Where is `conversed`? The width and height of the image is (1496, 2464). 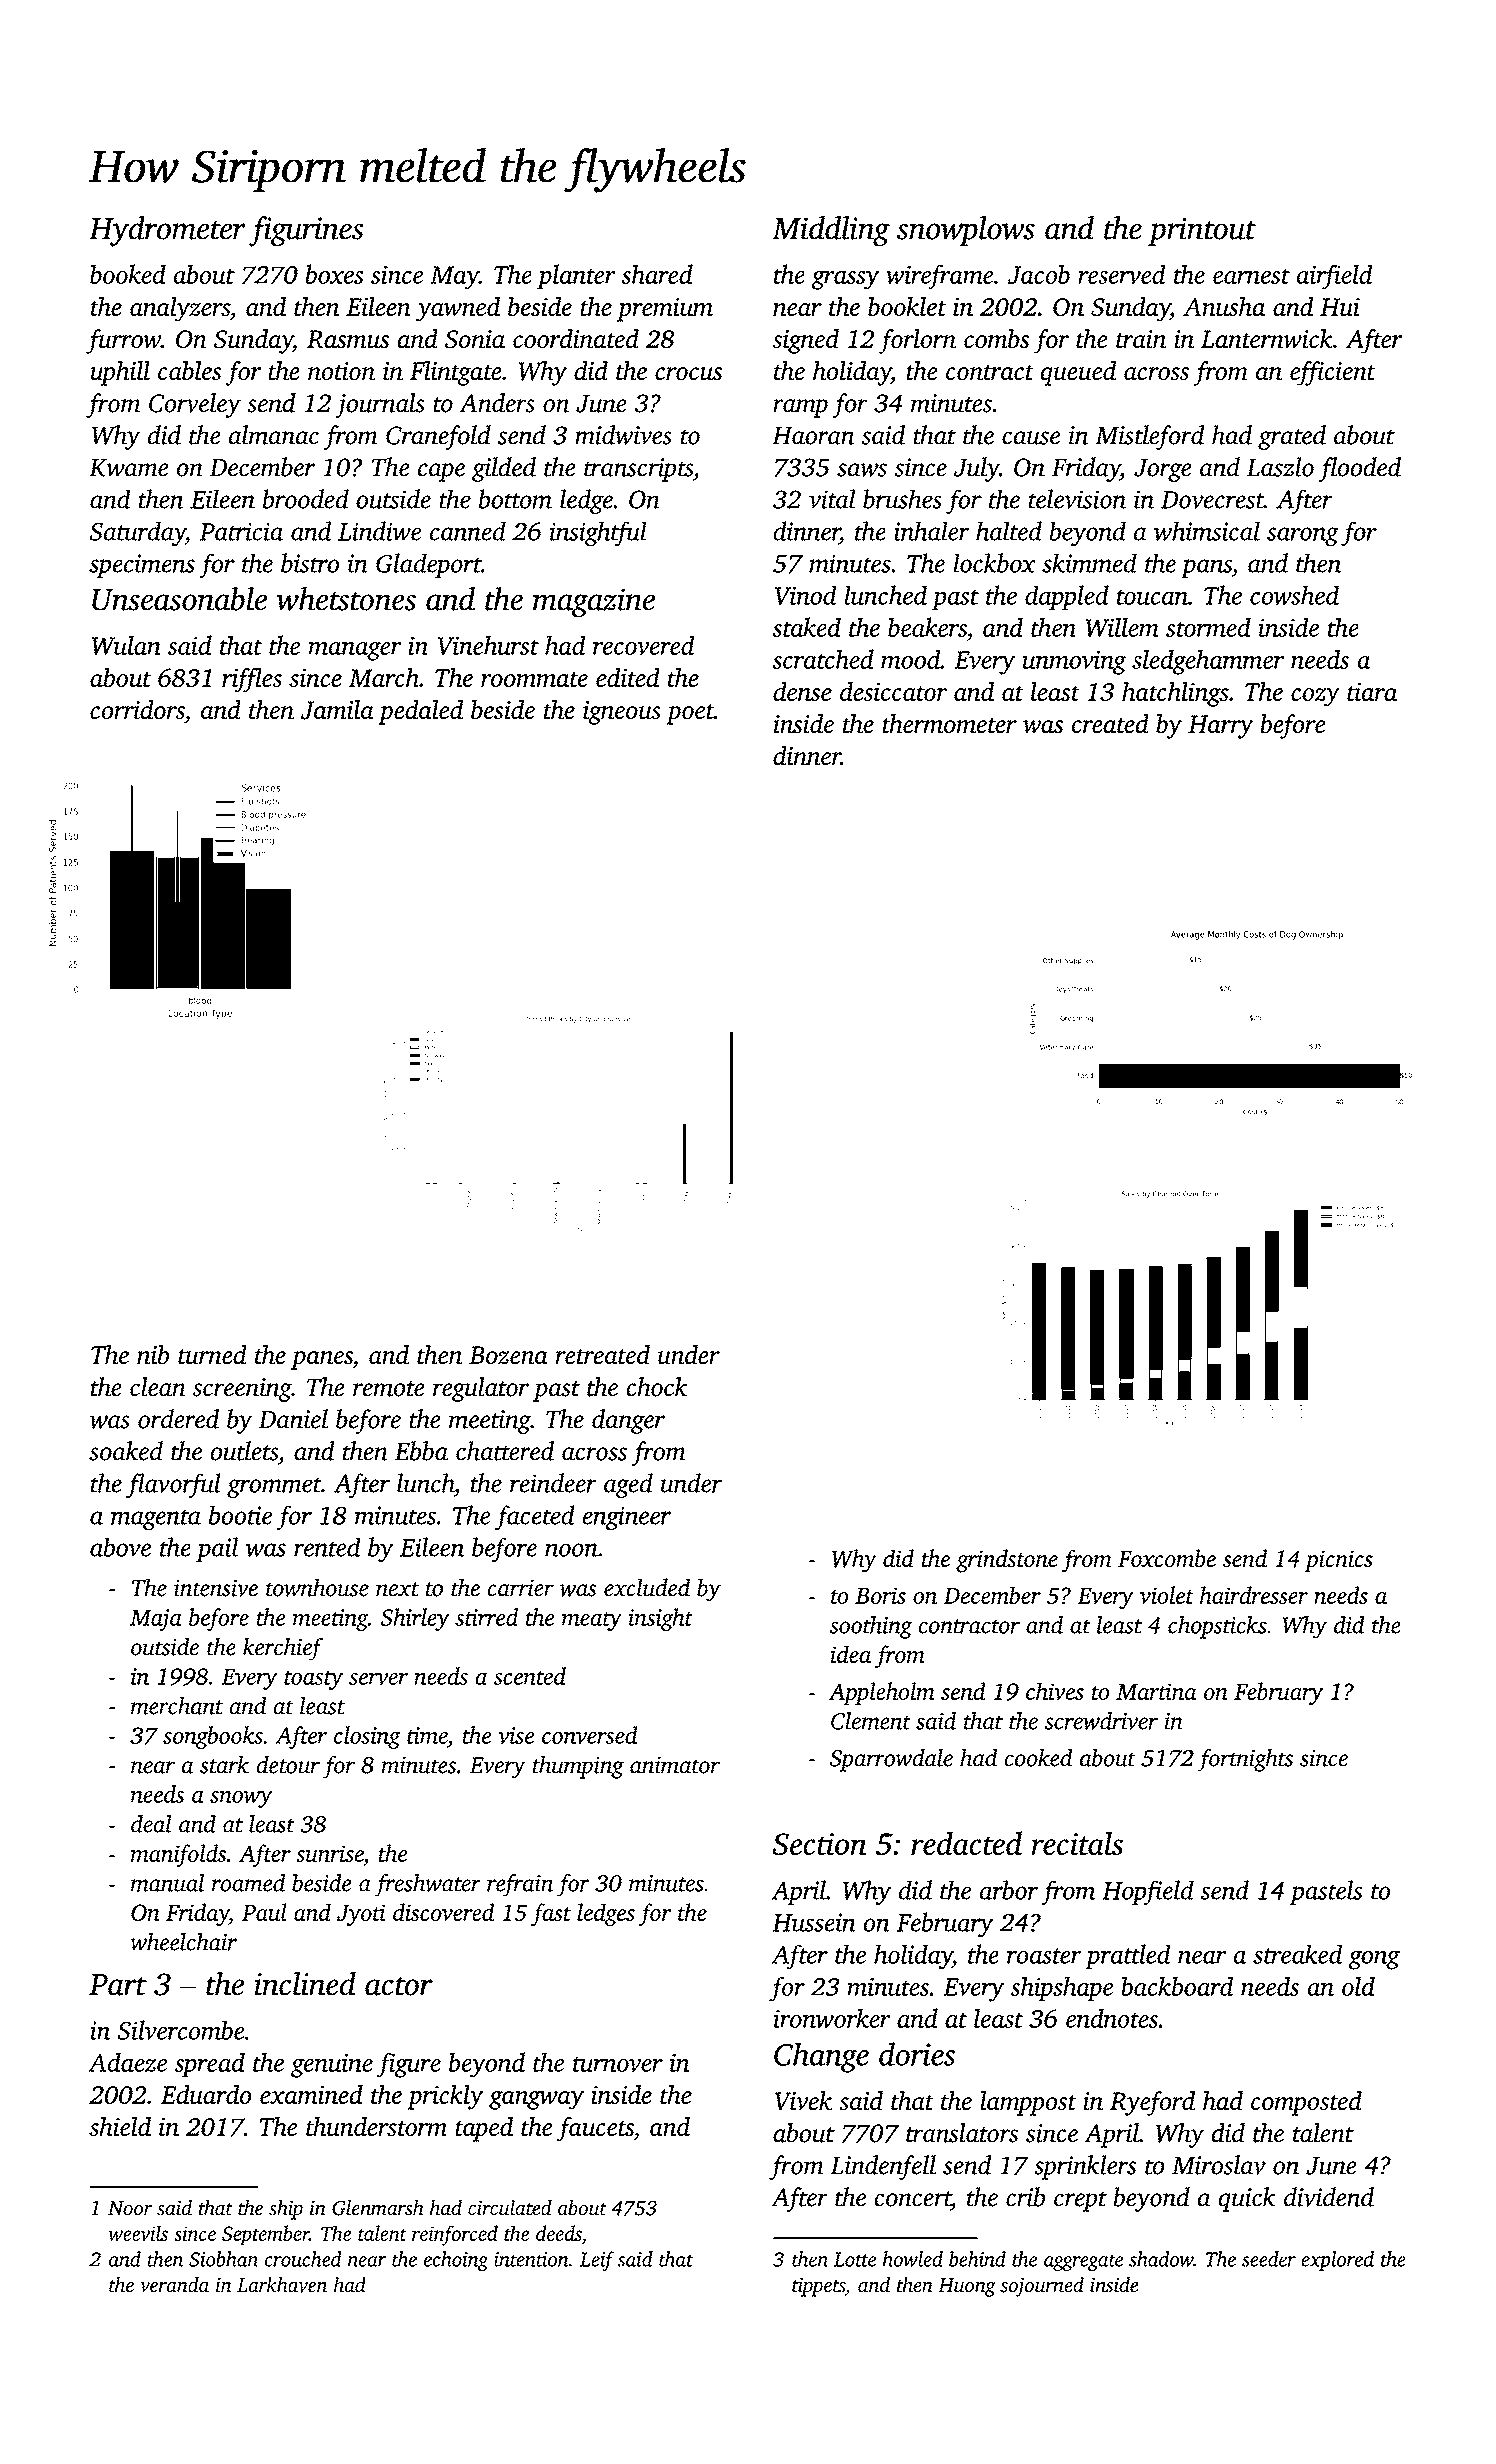 conversed is located at coordinates (590, 1735).
